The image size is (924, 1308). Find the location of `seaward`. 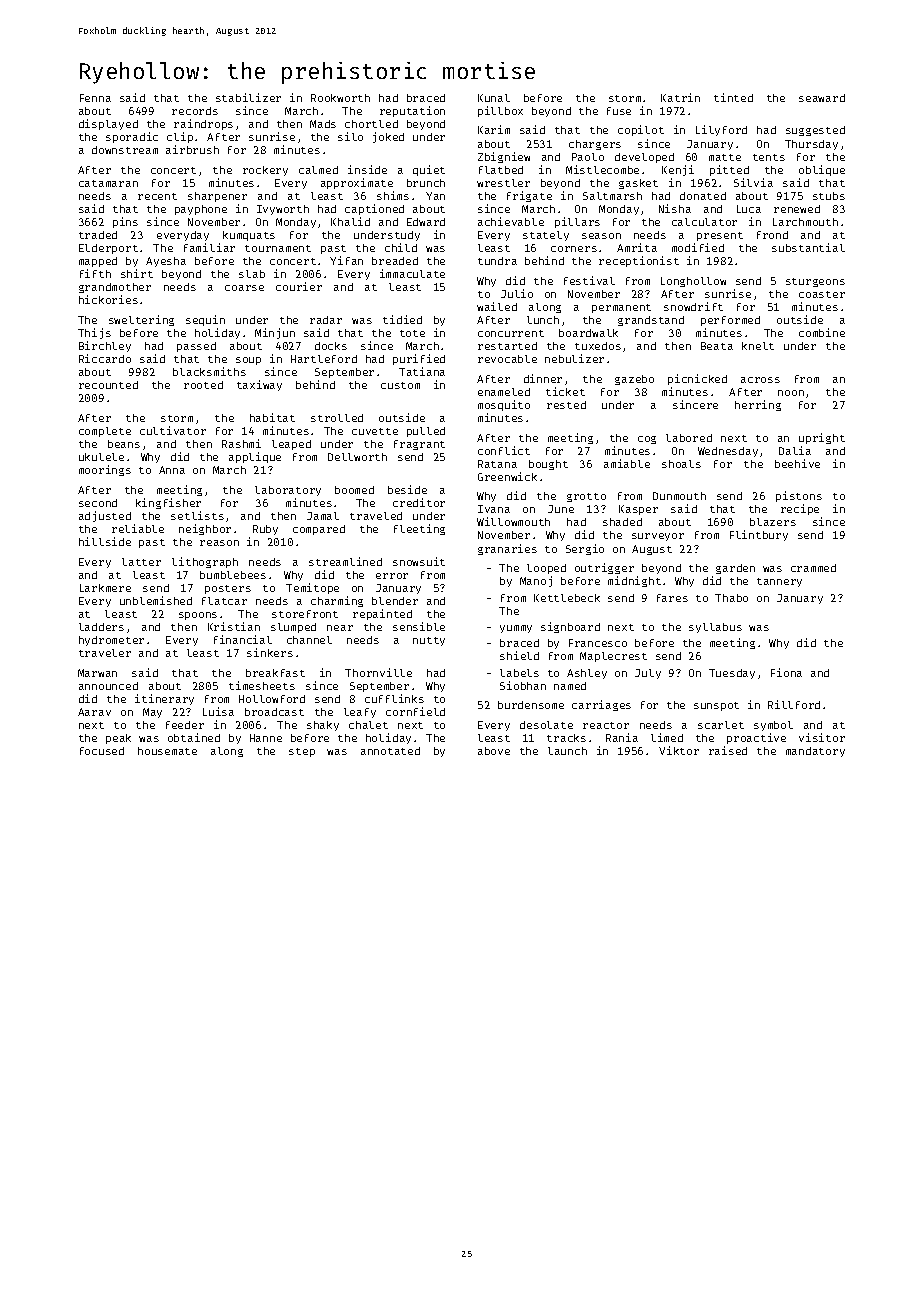

seaward is located at coordinates (822, 98).
